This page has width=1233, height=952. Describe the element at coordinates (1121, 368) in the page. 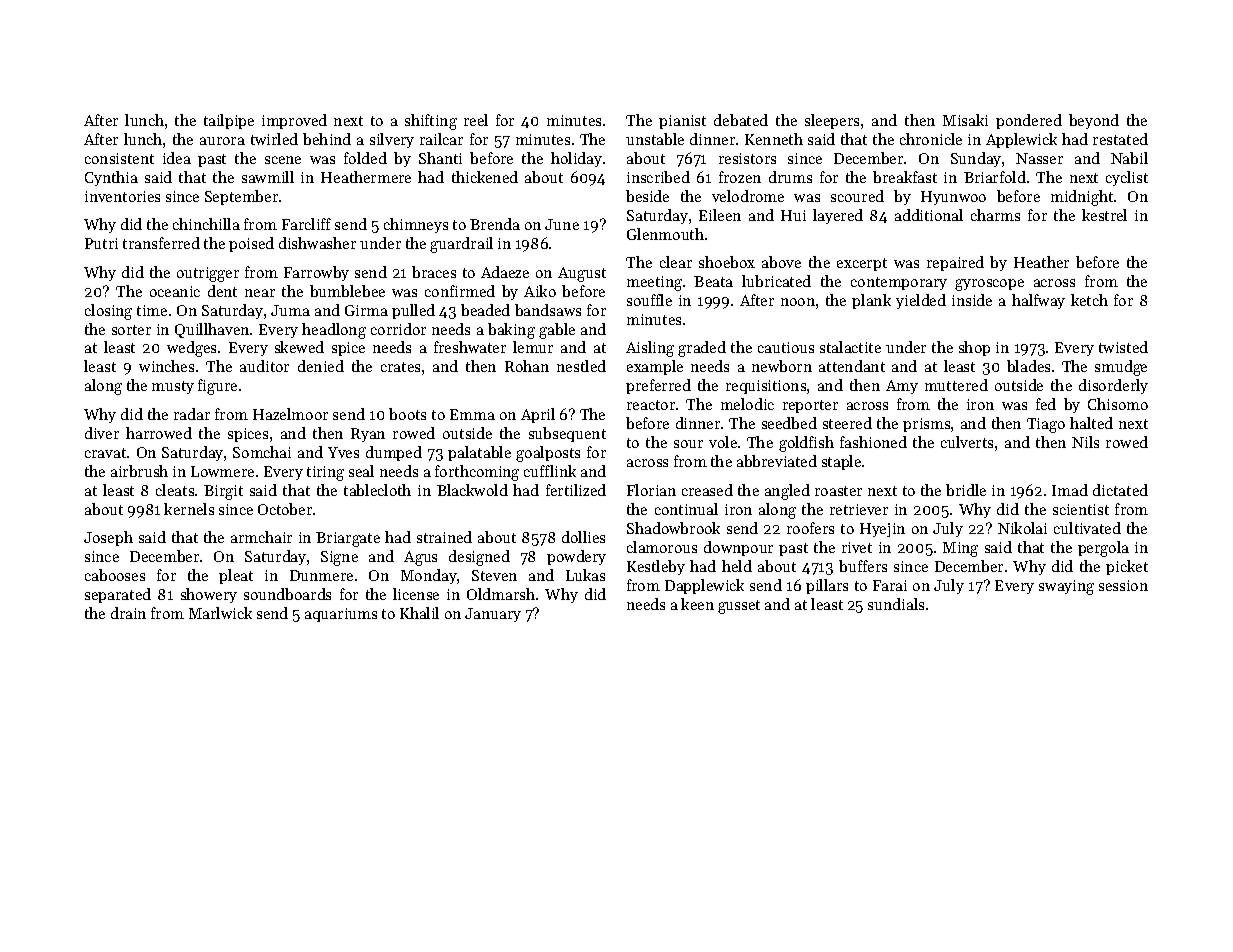

I see `smudge` at that location.
